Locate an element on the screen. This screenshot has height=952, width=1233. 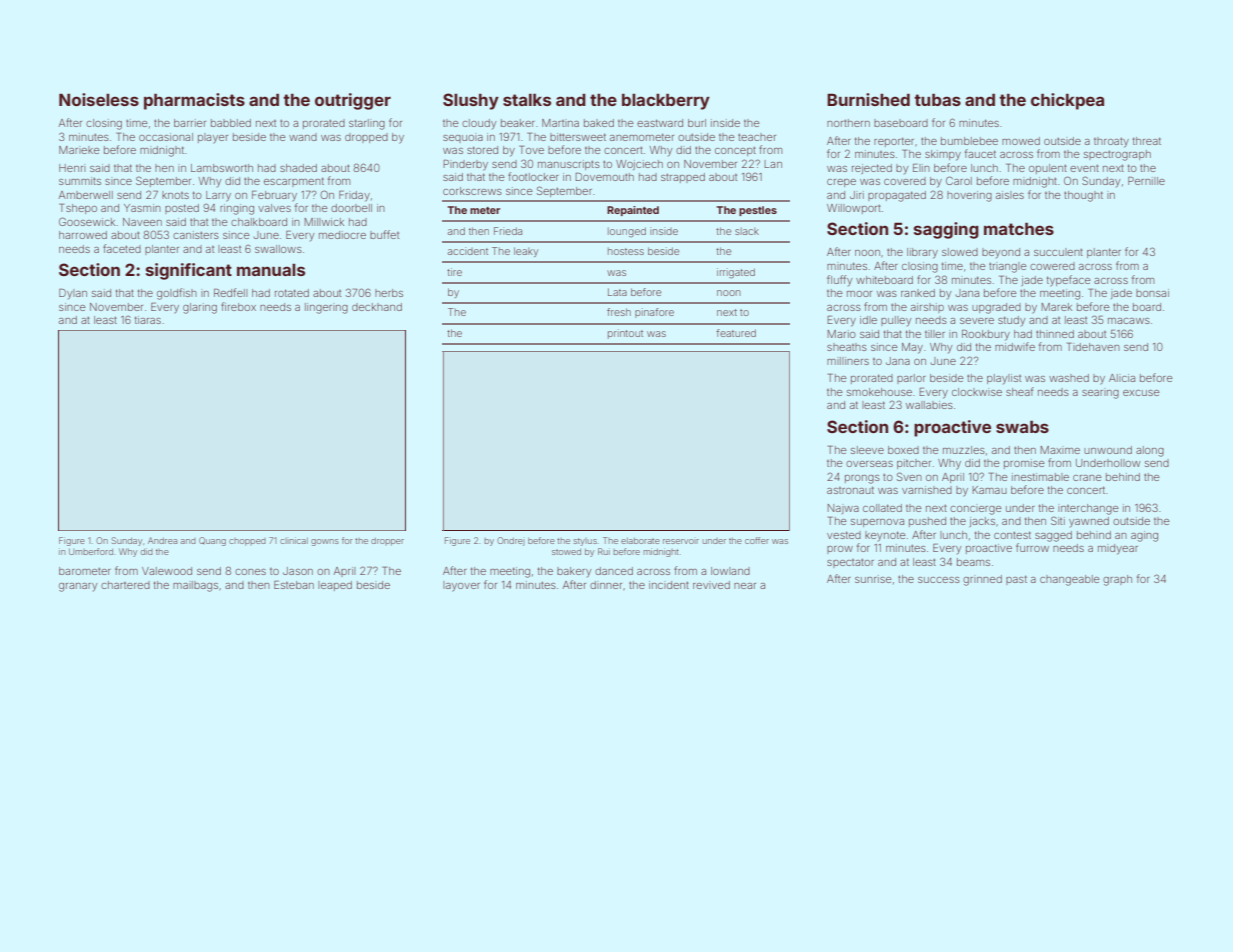
leaped is located at coordinates (335, 586).
